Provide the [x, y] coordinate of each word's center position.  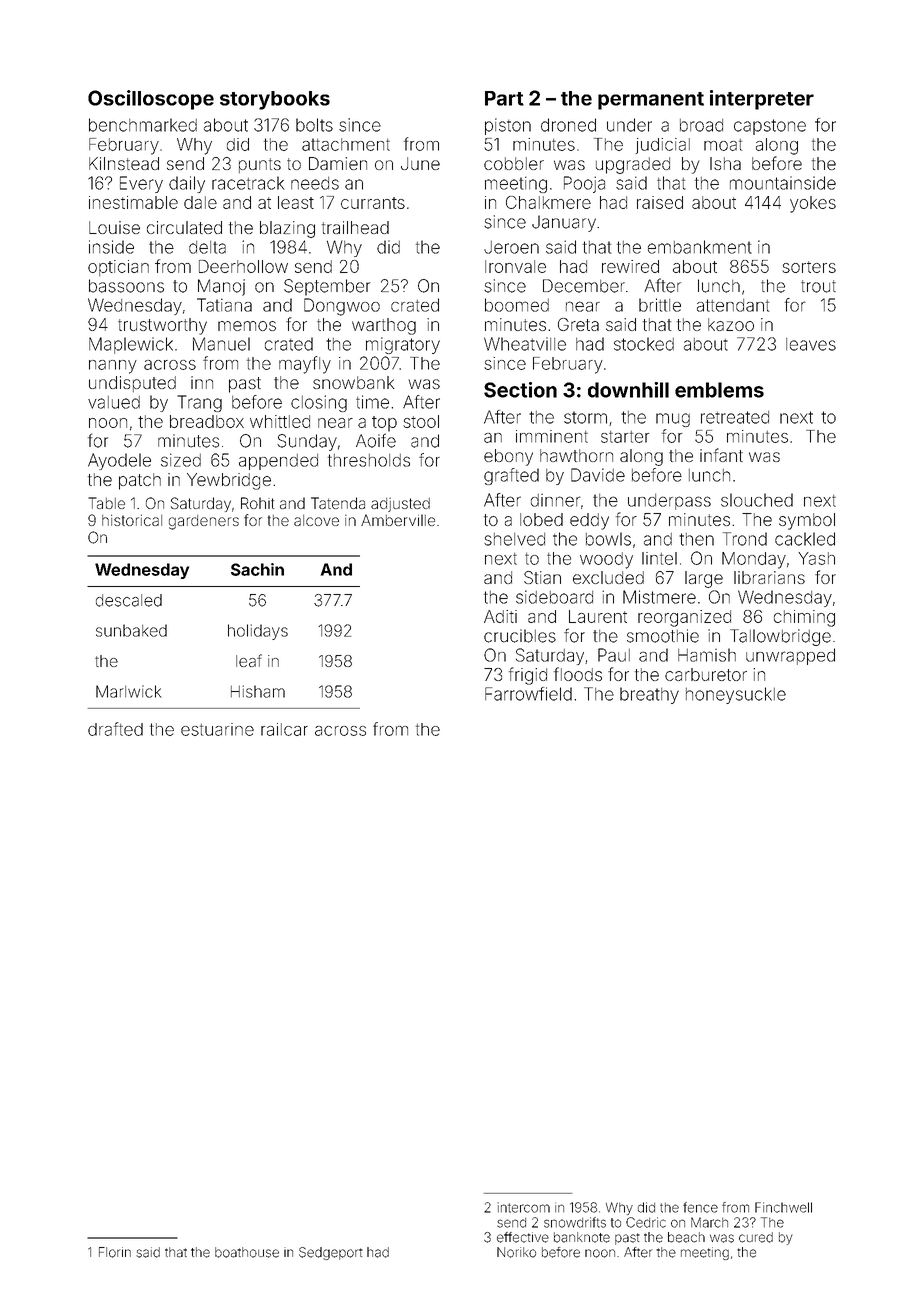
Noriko [516, 1252]
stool [421, 421]
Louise [114, 227]
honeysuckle [736, 695]
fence [700, 1207]
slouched [757, 500]
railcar [284, 729]
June [420, 163]
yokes [813, 204]
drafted [115, 729]
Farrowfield [528, 694]
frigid [528, 676]
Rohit [257, 503]
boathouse [247, 1252]
